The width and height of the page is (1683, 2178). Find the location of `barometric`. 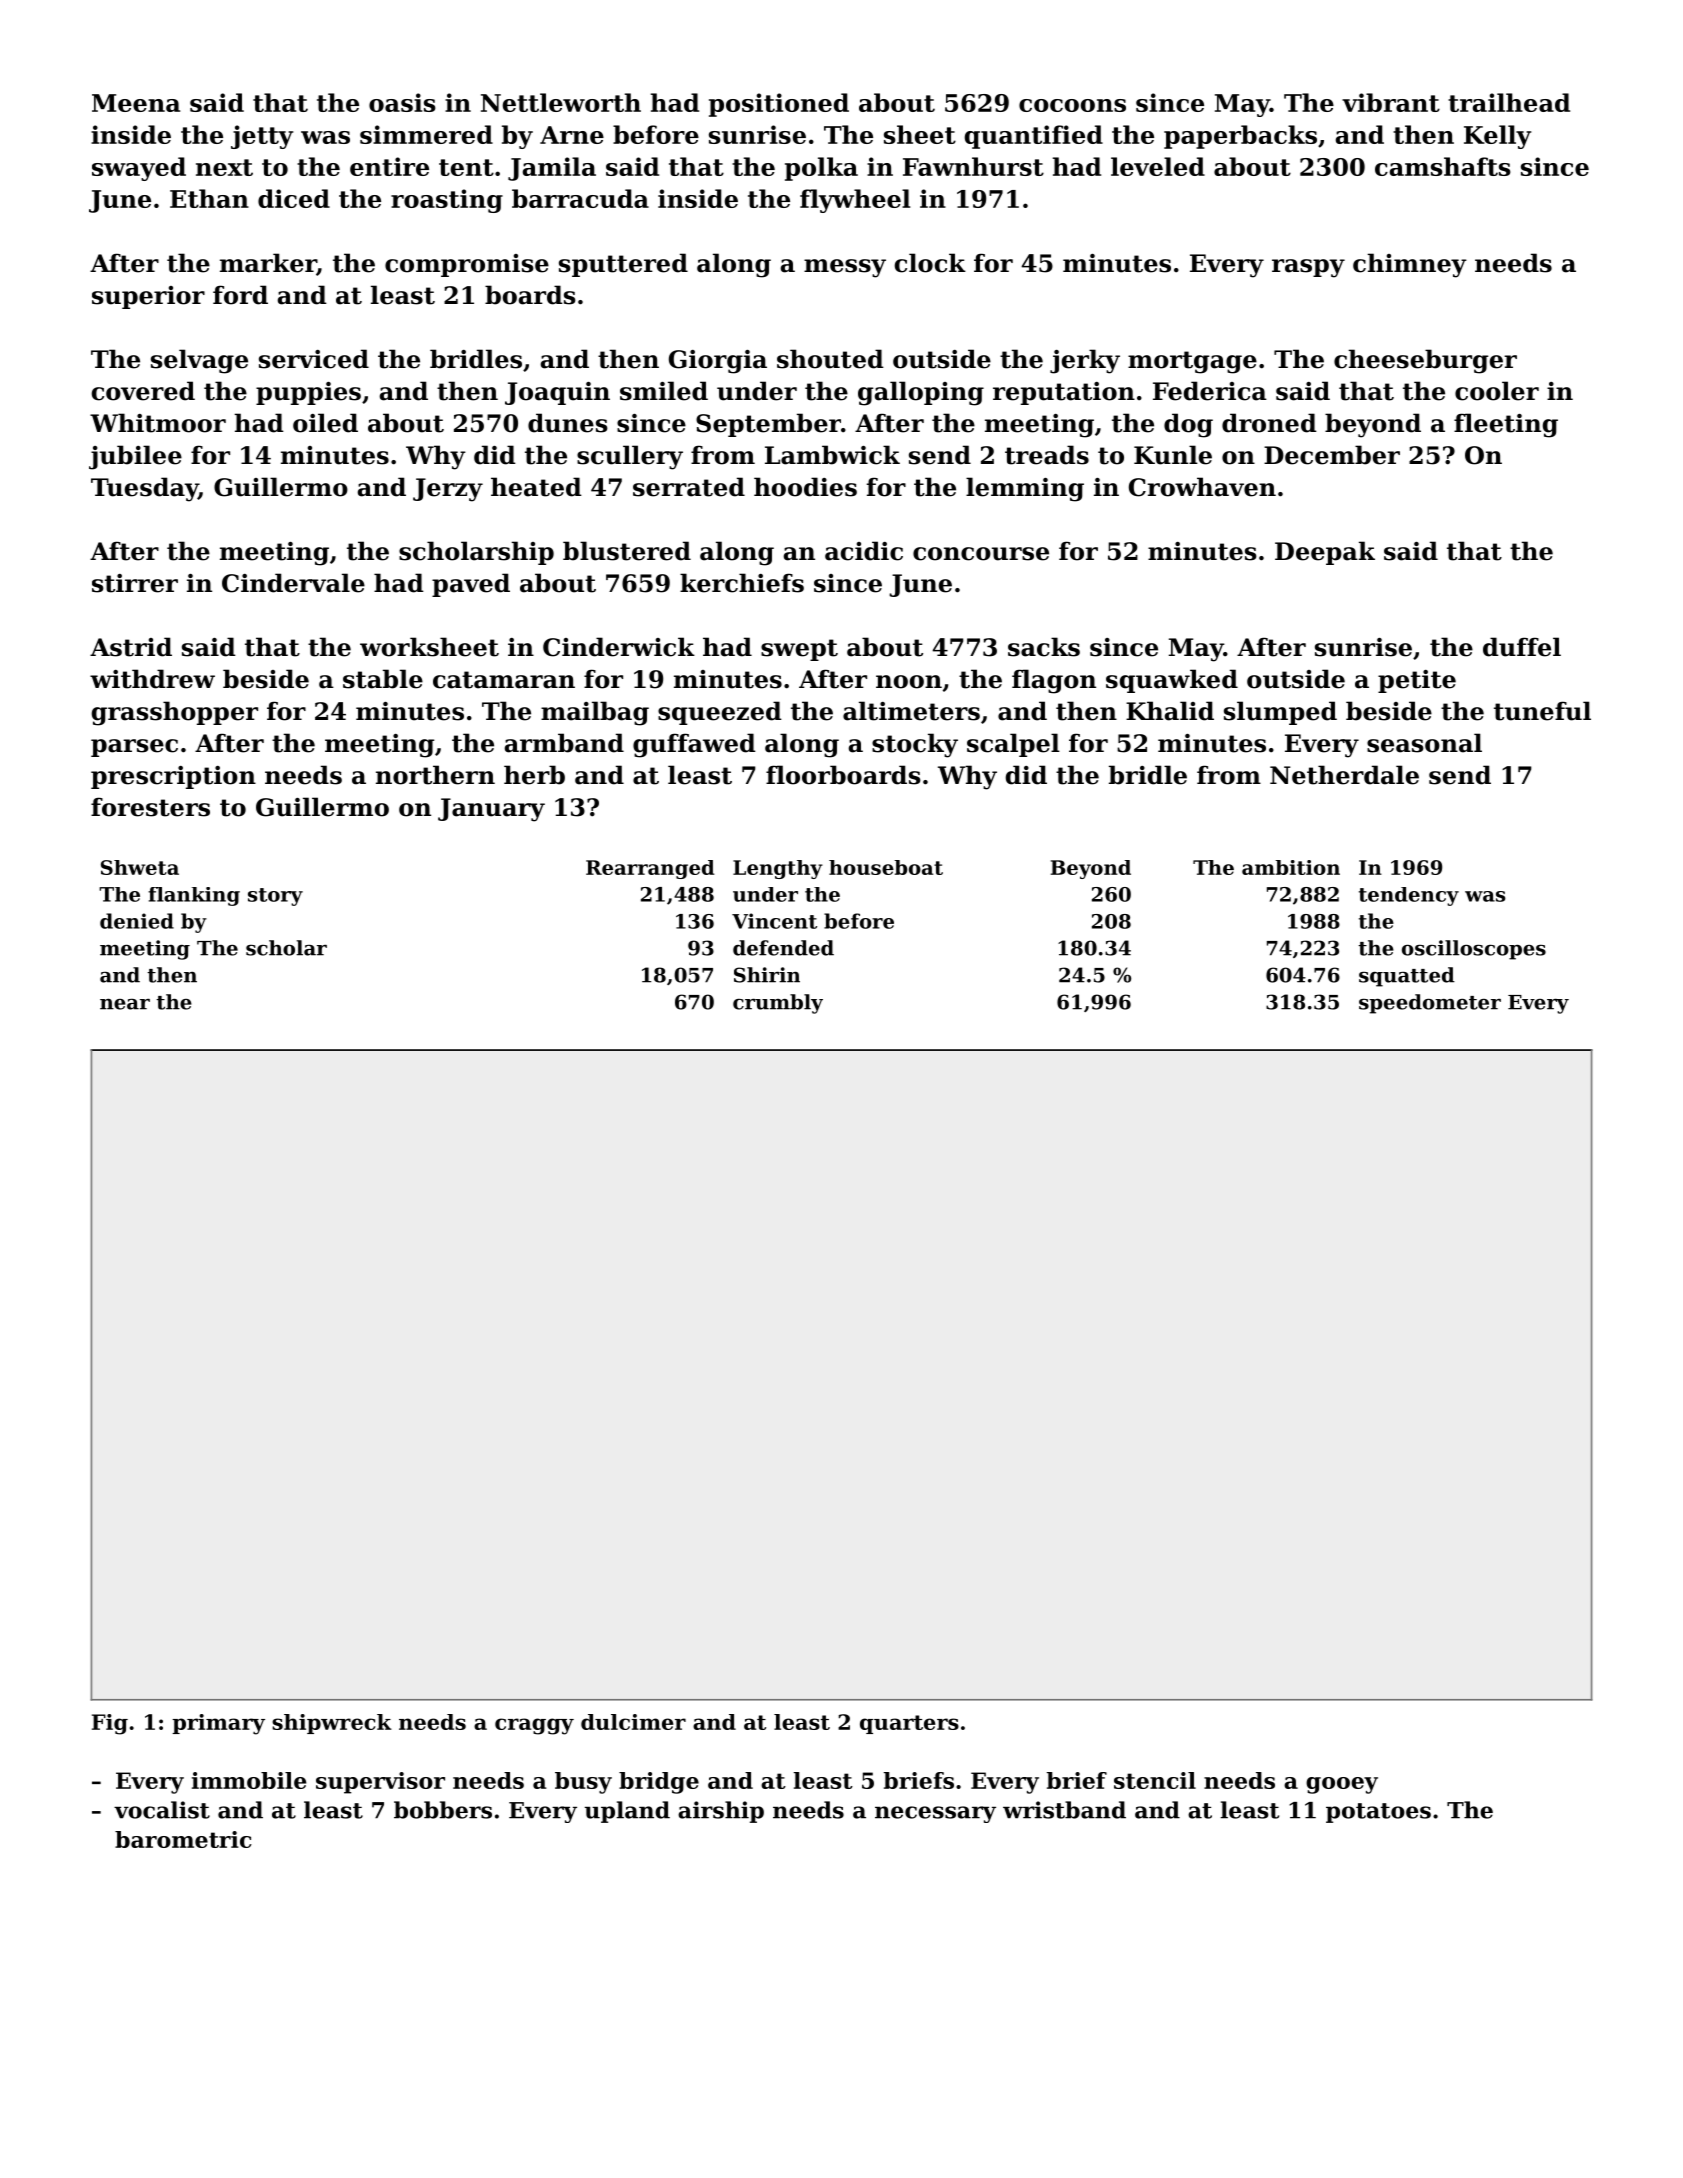

barometric is located at coordinates (183, 1839).
